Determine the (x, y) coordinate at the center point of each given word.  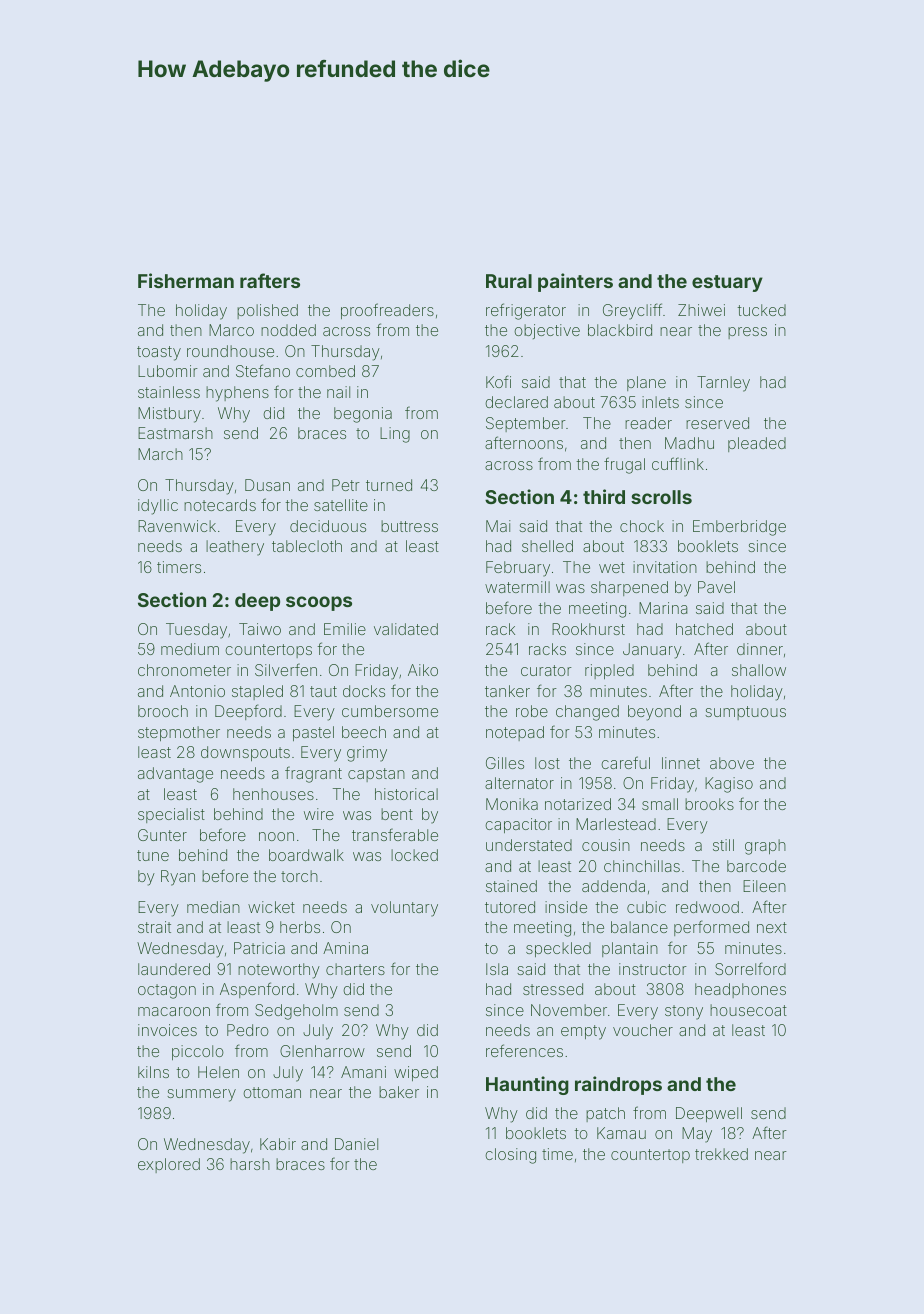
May (697, 1135)
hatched (704, 629)
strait (154, 927)
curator (546, 670)
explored (169, 1165)
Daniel (356, 1144)
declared (516, 402)
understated (529, 845)
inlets (660, 402)
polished (267, 311)
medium (190, 649)
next (772, 927)
